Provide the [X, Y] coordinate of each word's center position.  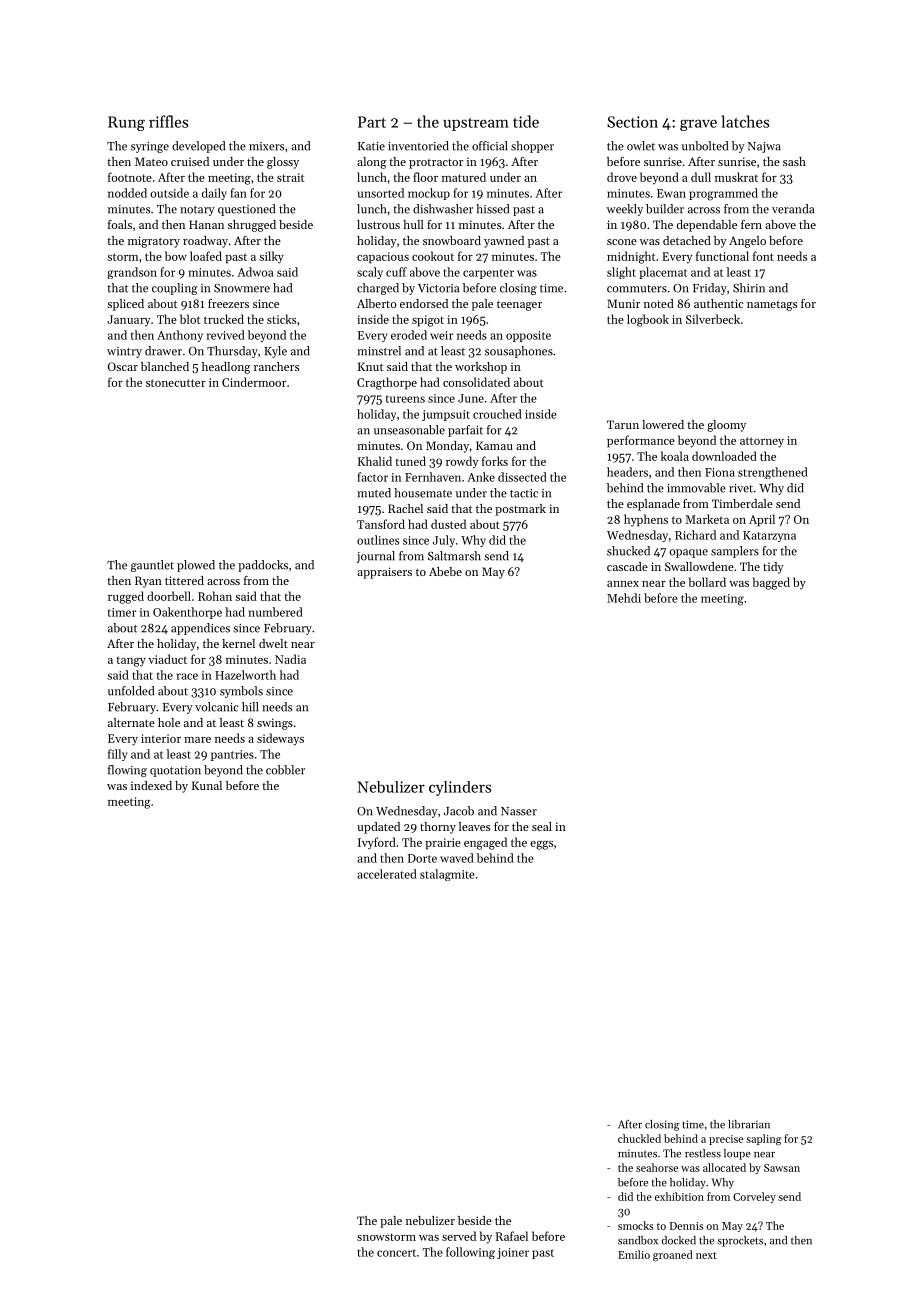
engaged [485, 843]
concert [396, 1253]
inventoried [418, 146]
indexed [151, 785]
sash [794, 161]
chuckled [639, 1138]
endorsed [424, 303]
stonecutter [176, 383]
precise [726, 1140]
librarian [749, 1124]
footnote [130, 177]
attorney [762, 442]
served [459, 1236]
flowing [127, 771]
